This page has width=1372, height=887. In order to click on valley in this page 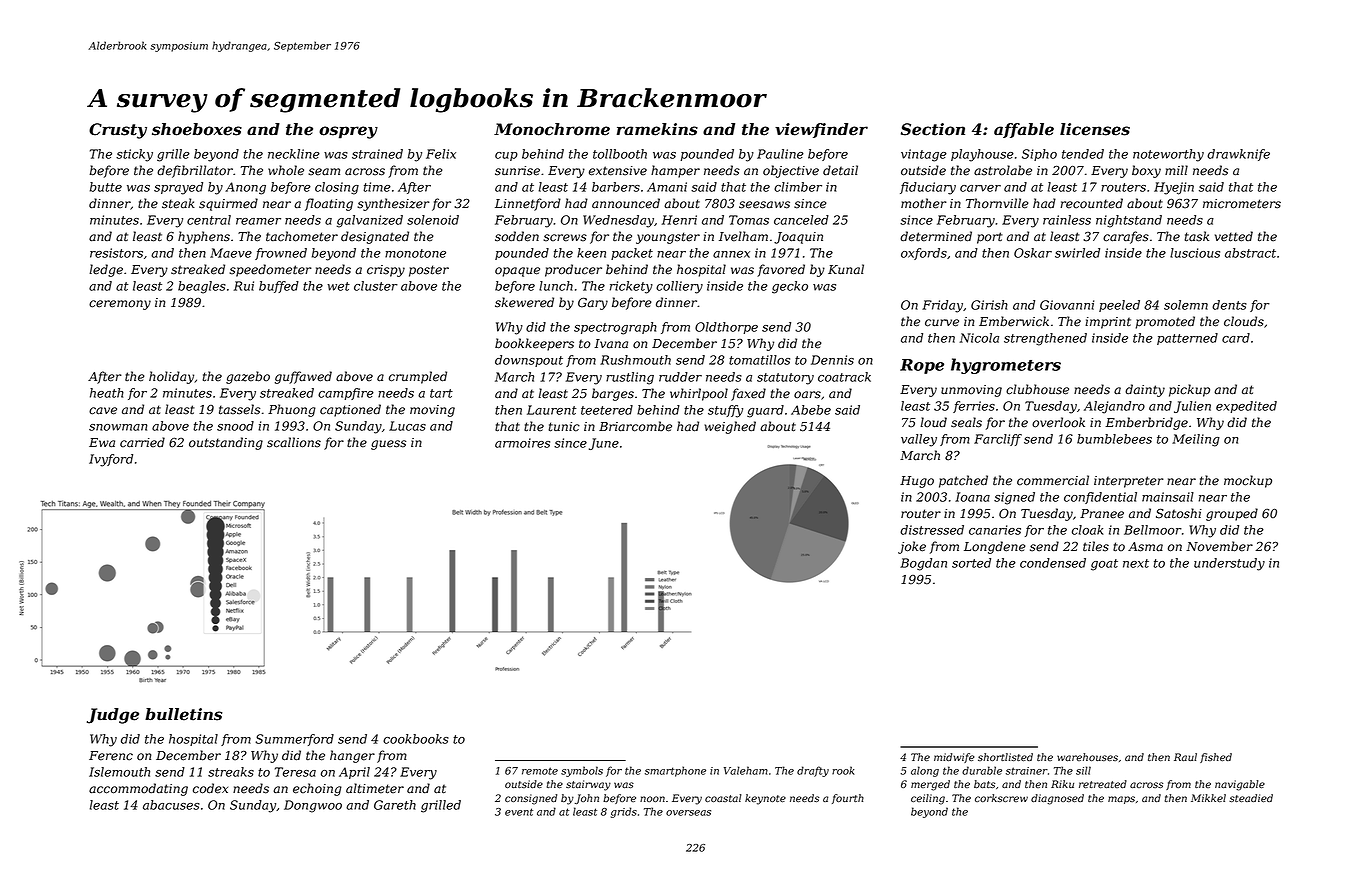, I will do `click(919, 440)`.
